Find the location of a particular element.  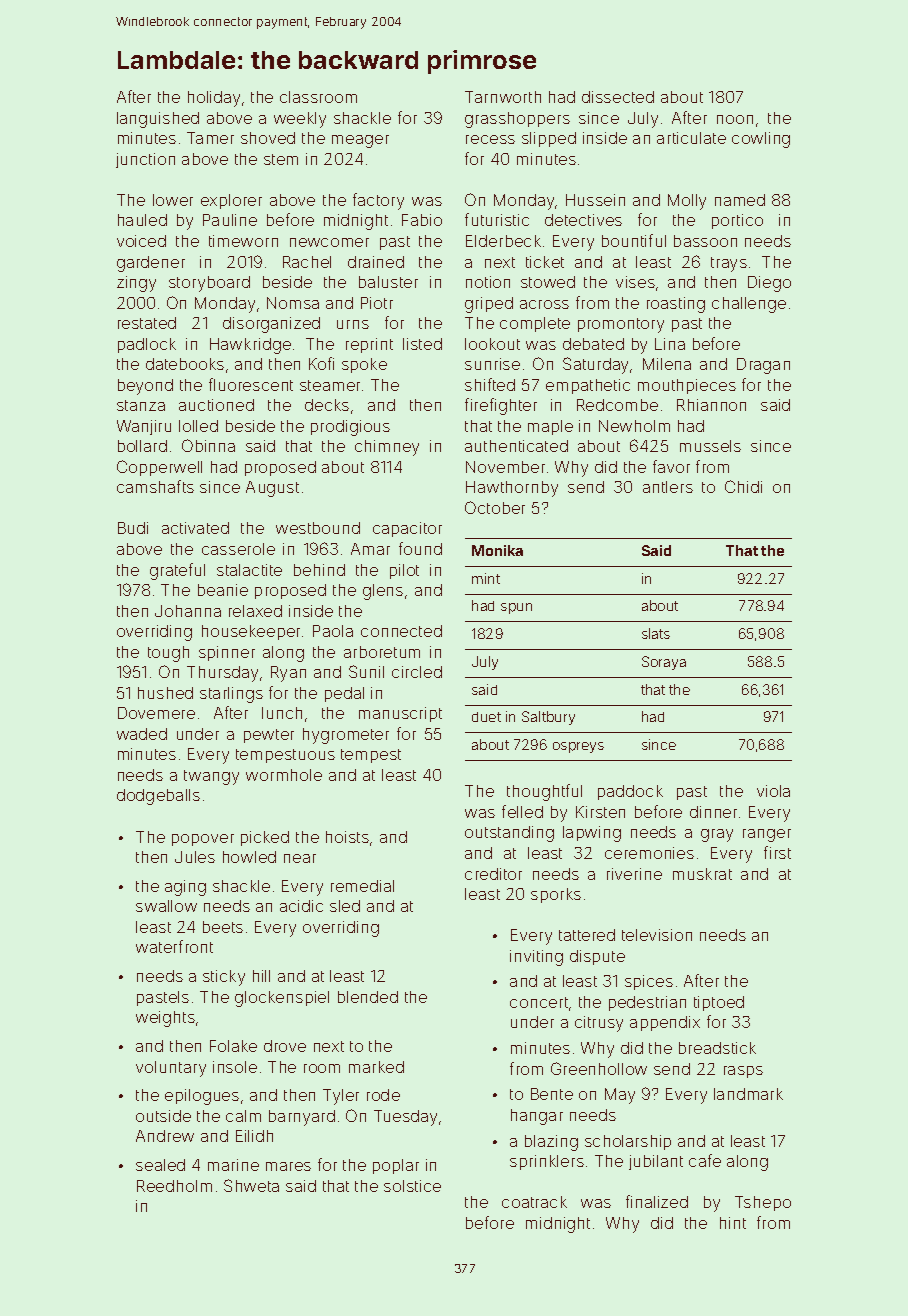

solstice is located at coordinates (412, 1186).
